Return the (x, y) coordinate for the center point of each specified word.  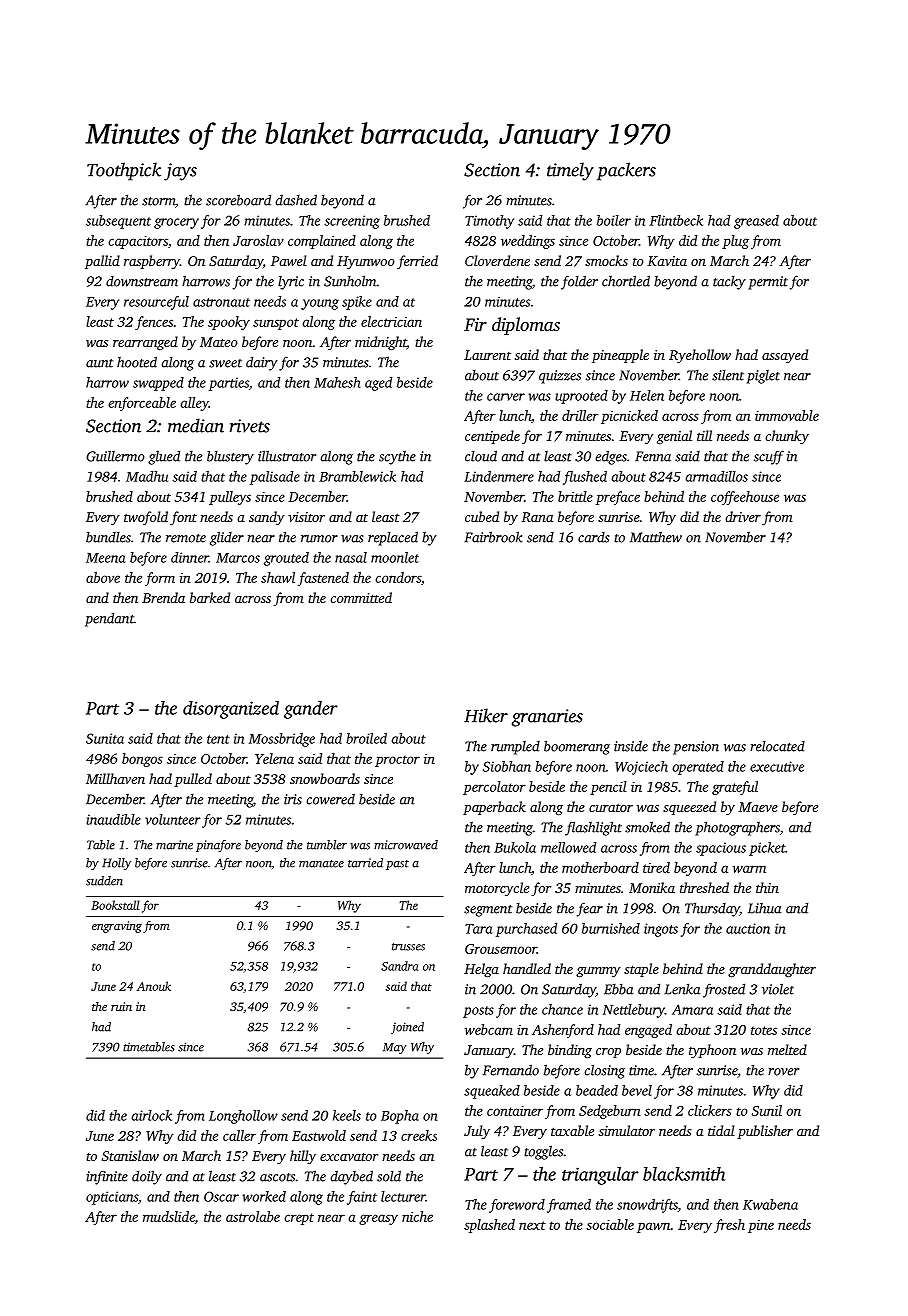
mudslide (169, 1216)
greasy (378, 1219)
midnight (381, 343)
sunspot (276, 324)
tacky (729, 282)
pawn (653, 1227)
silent (728, 375)
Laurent (487, 355)
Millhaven (115, 778)
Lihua (764, 908)
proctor (397, 761)
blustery (230, 457)
